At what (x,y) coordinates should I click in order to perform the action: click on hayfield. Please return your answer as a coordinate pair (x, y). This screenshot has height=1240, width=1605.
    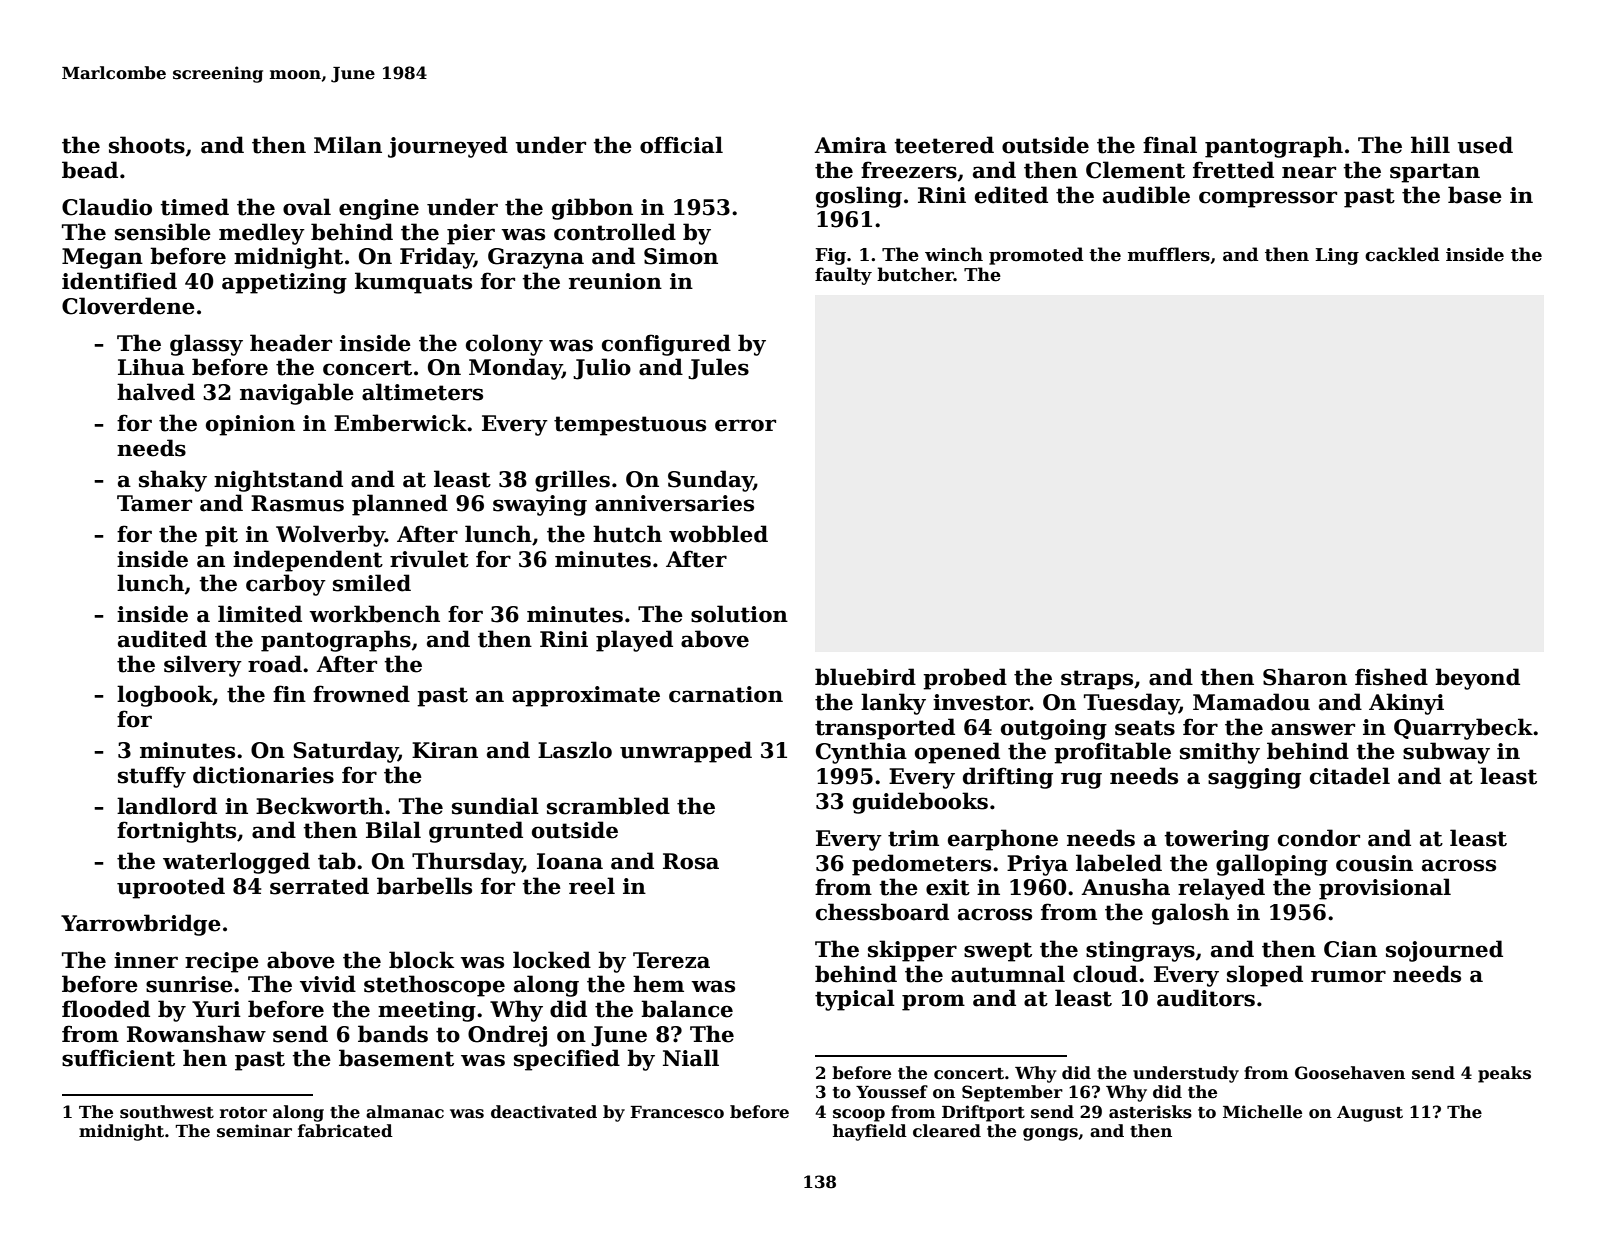
    Looking at the image, I should click on (870, 1132).
